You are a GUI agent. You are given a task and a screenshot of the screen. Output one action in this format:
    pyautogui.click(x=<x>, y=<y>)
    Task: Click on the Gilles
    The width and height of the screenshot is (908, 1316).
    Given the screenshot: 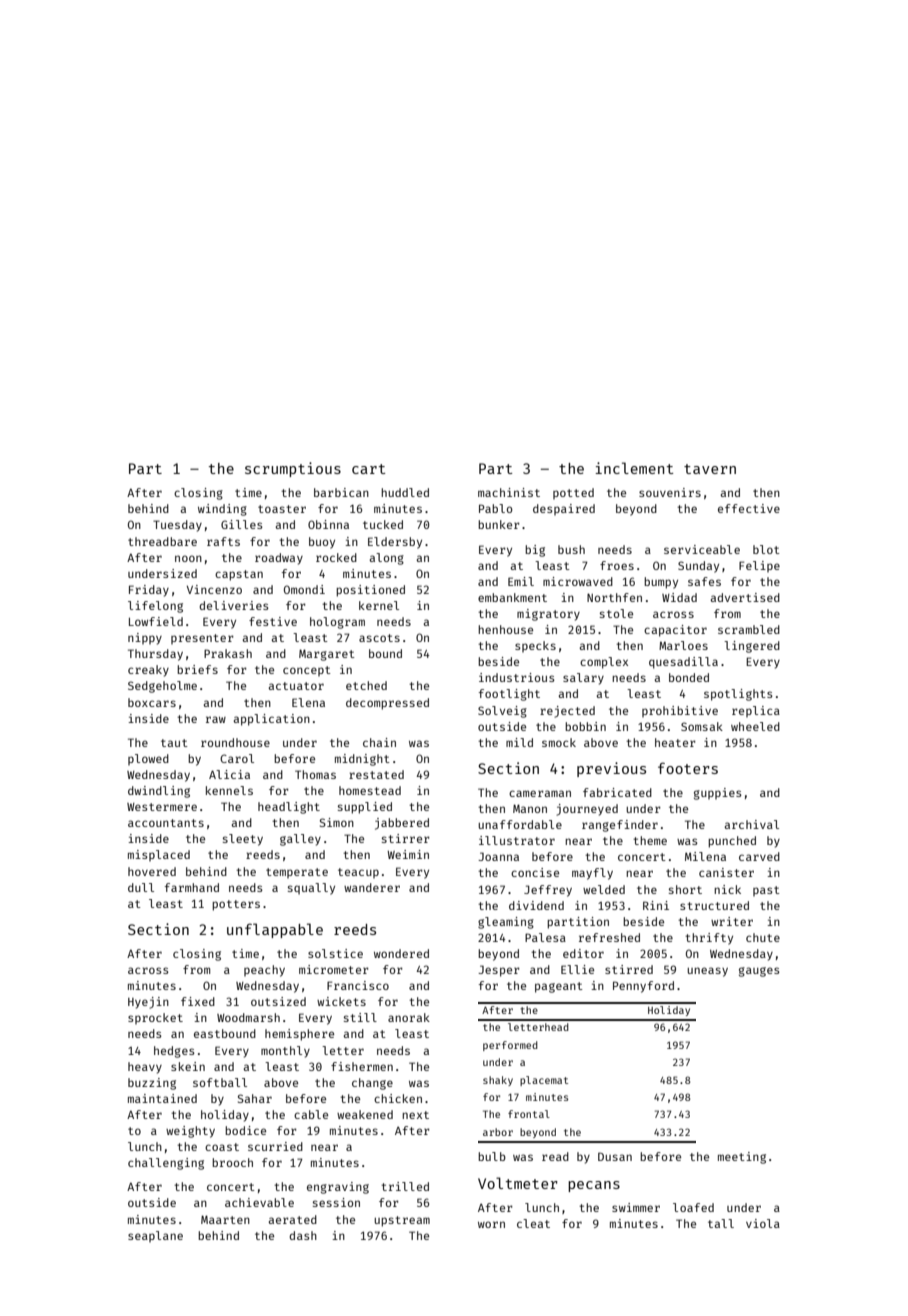 What is the action you would take?
    pyautogui.click(x=242, y=524)
